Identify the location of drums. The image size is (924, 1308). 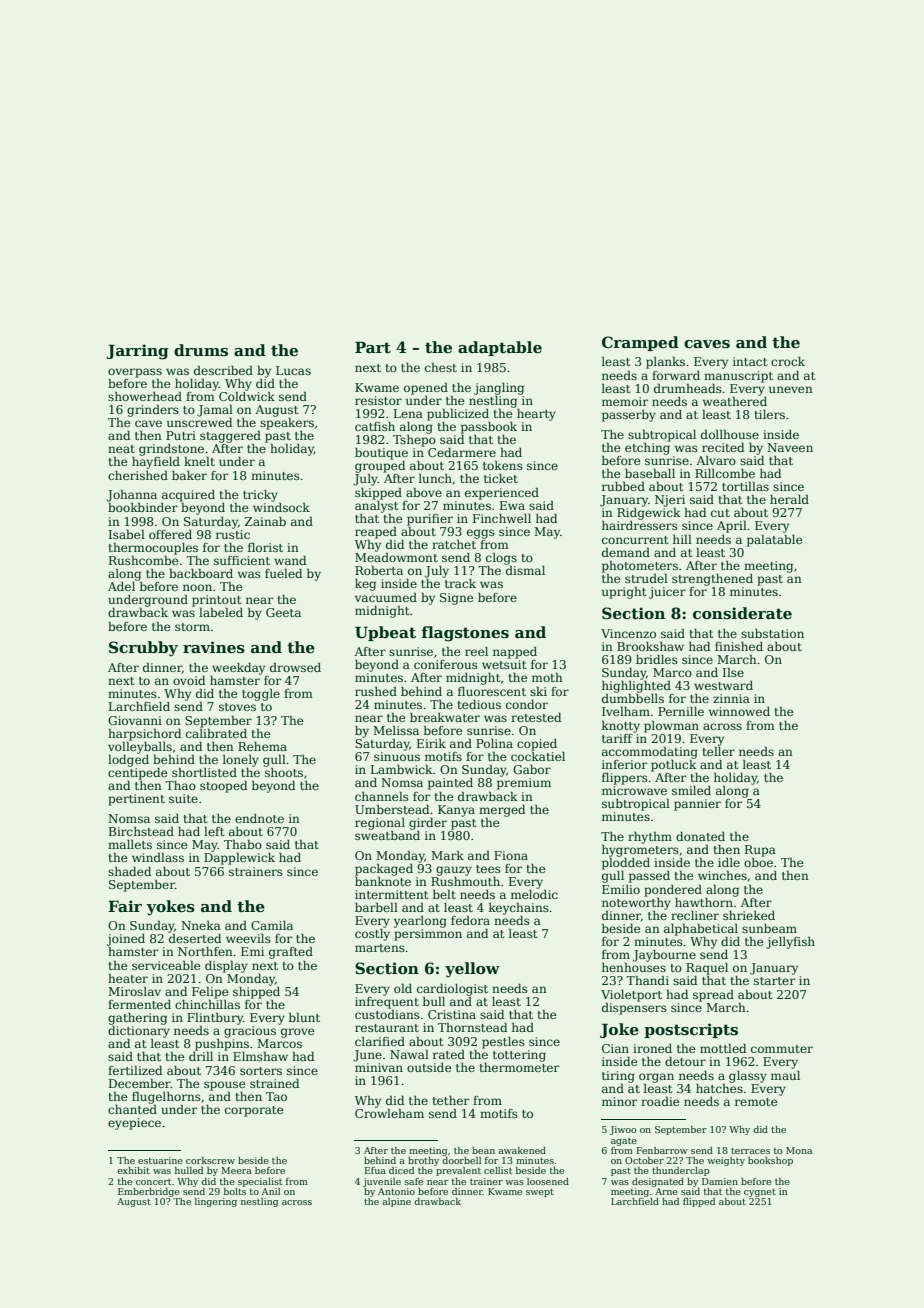
(201, 350).
